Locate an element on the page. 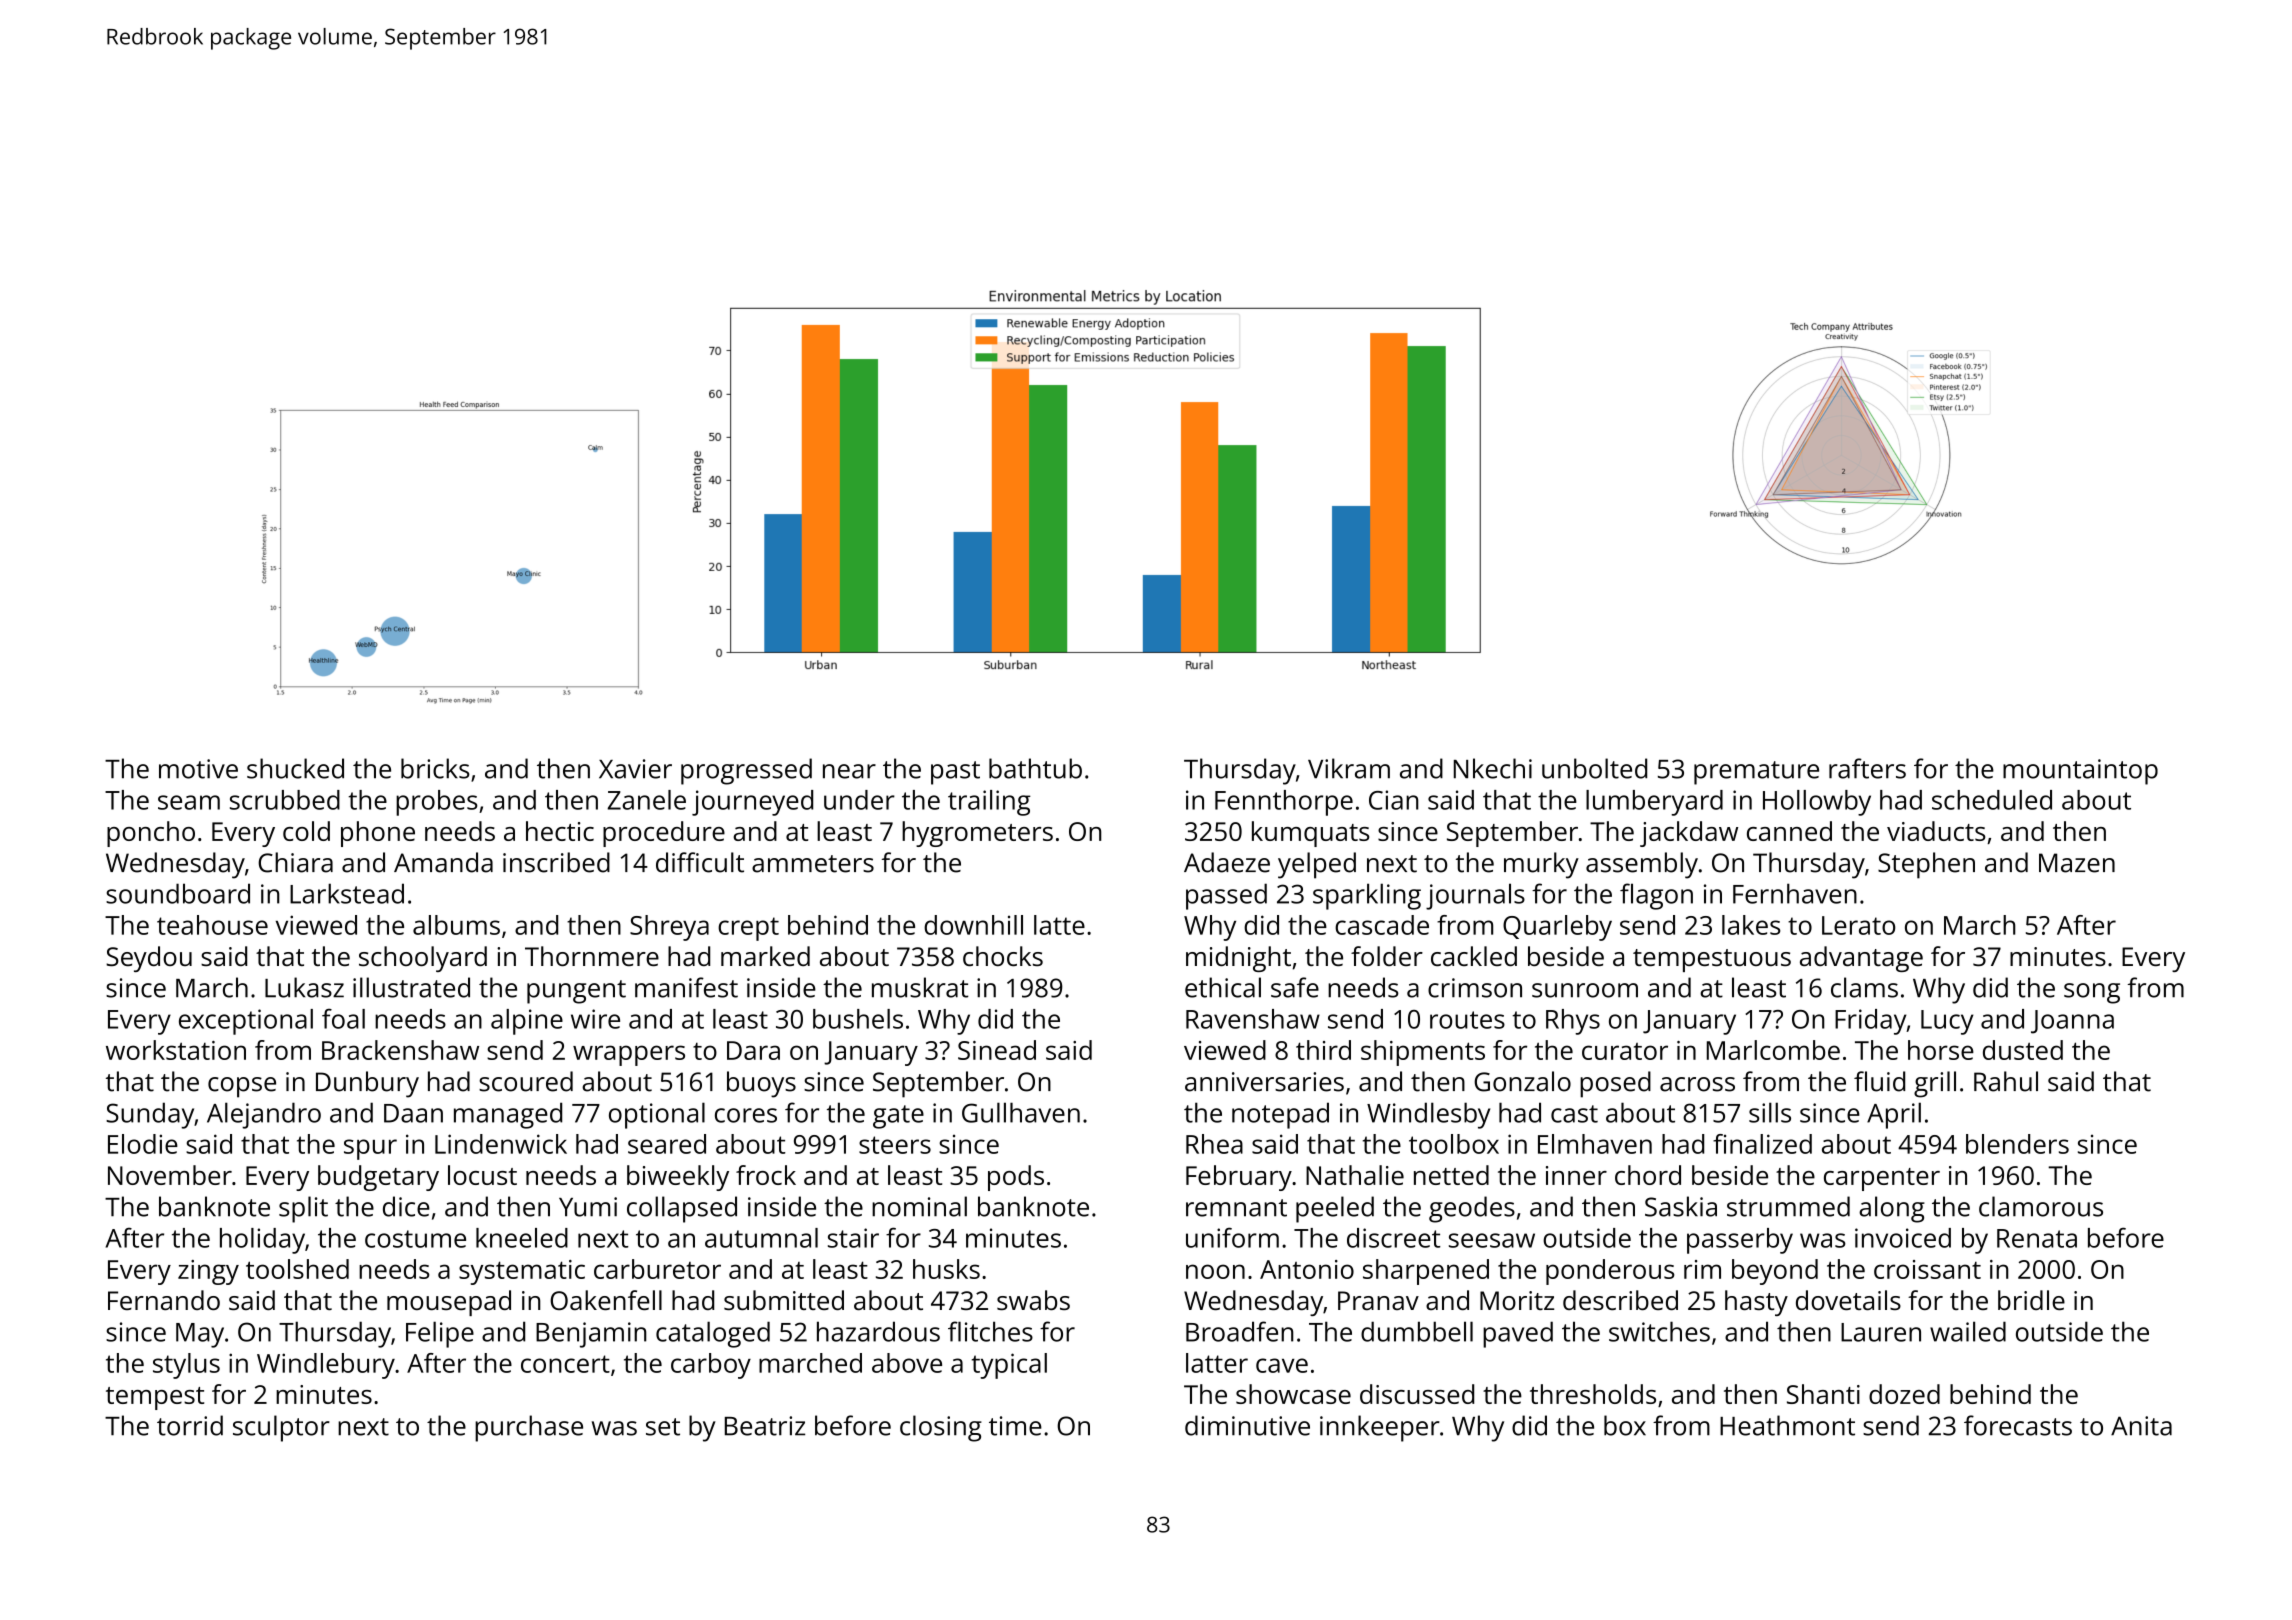  jackdaw is located at coordinates (1689, 834).
